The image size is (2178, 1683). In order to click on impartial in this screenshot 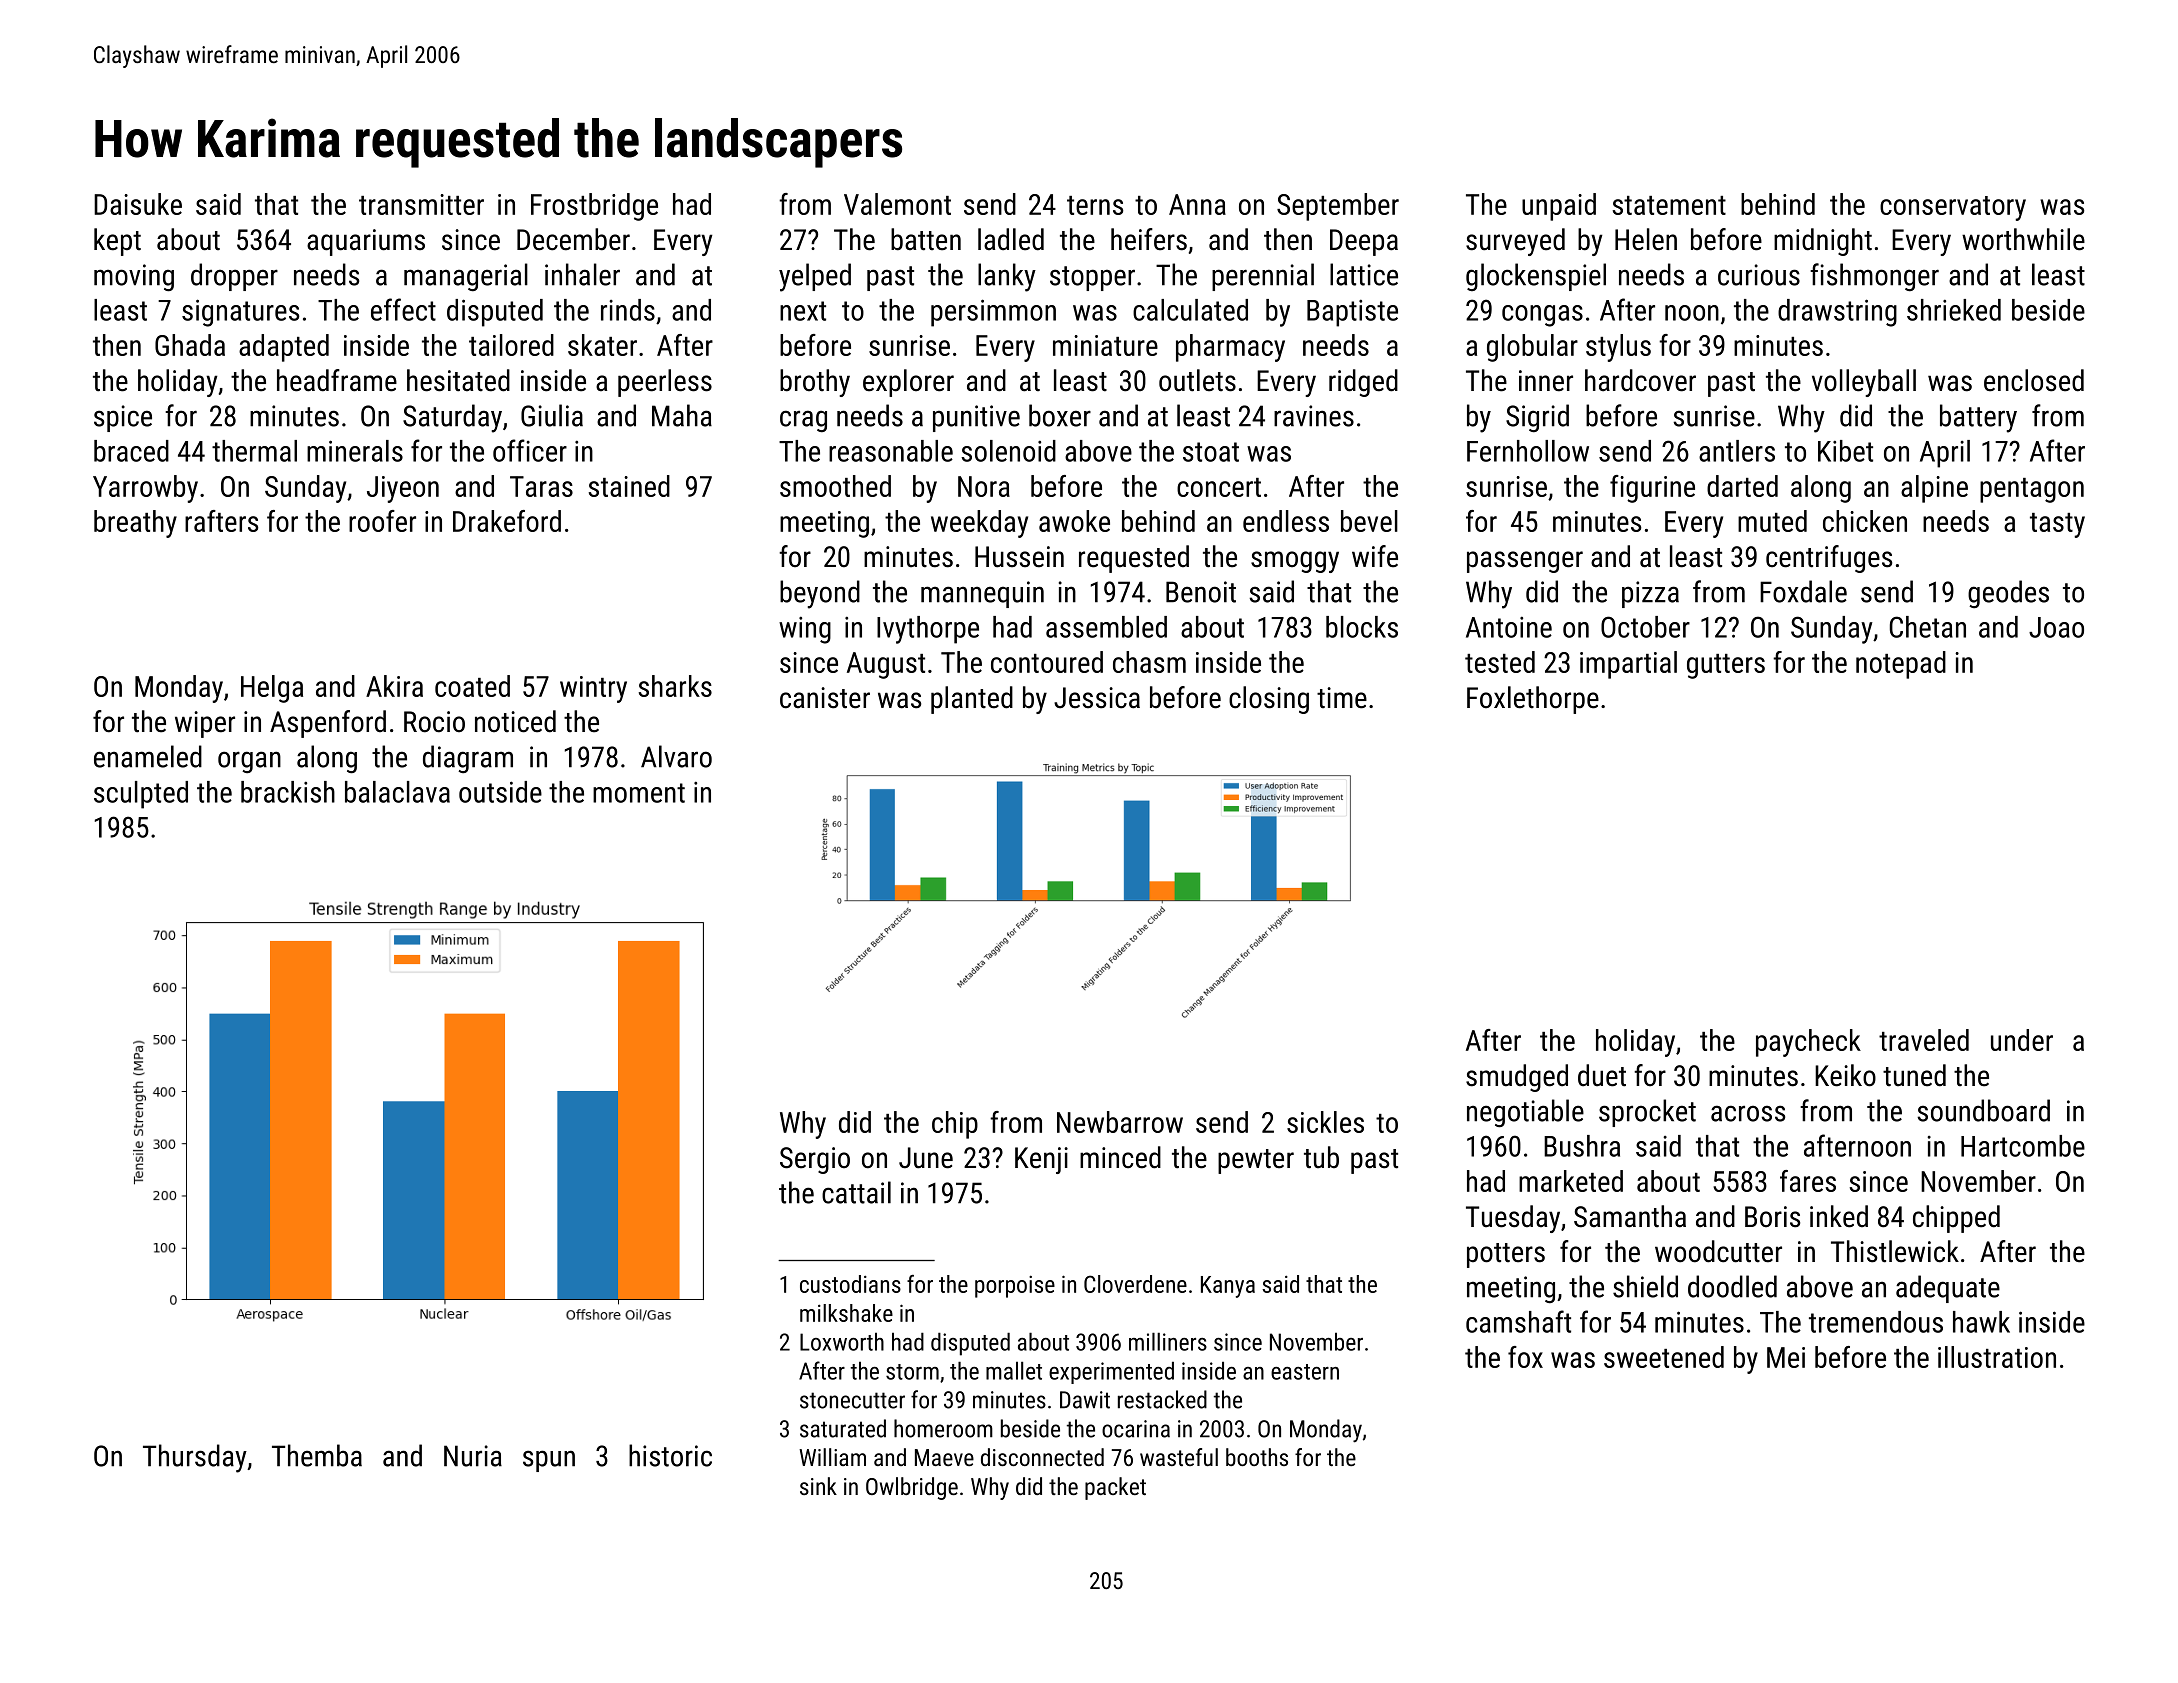, I will do `click(1628, 665)`.
